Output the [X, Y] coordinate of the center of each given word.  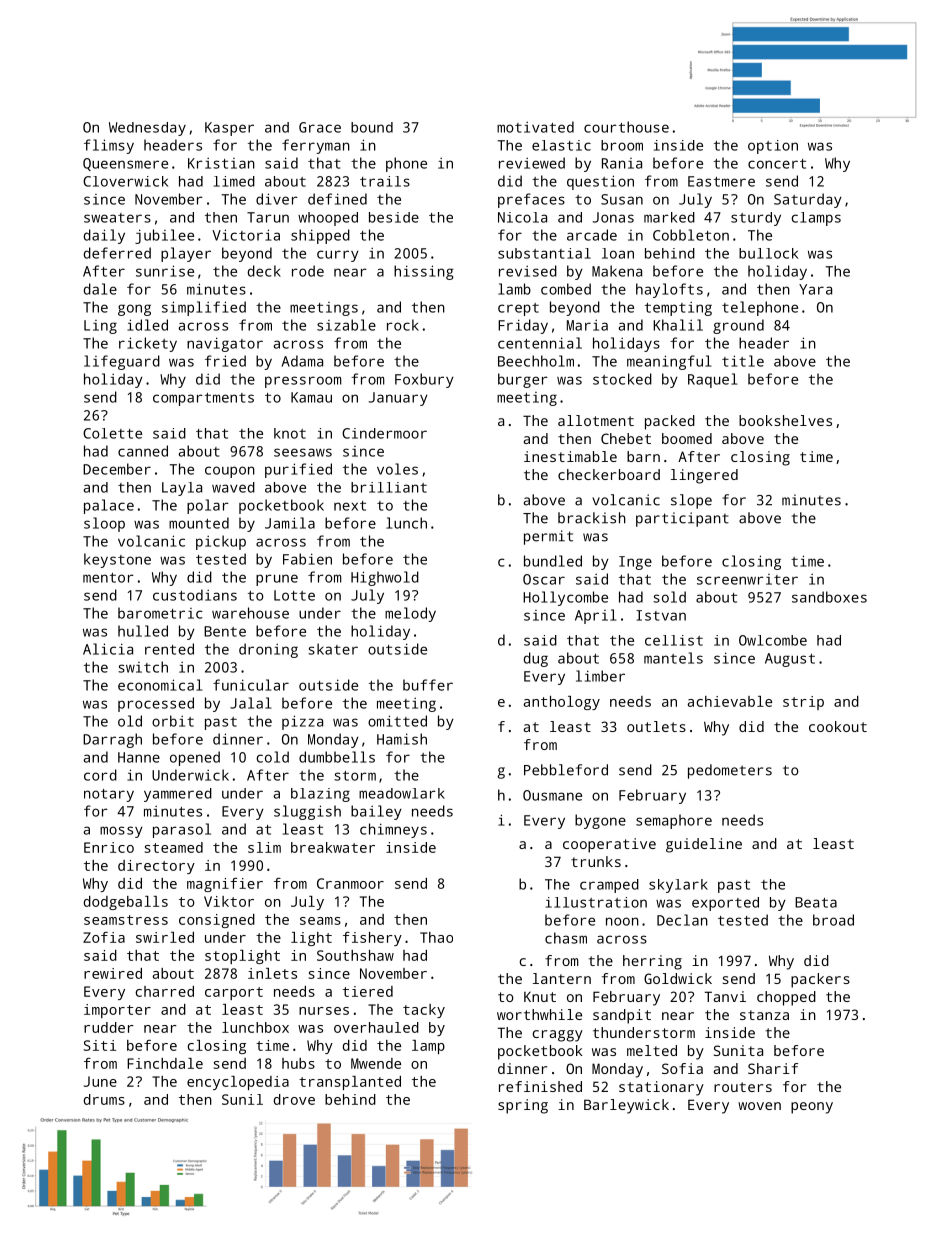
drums [104, 1099]
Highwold [385, 578]
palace [109, 506]
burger [523, 380]
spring [523, 1106]
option [773, 147]
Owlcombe [773, 640]
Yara [815, 289]
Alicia [108, 649]
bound [372, 127]
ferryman [316, 146]
